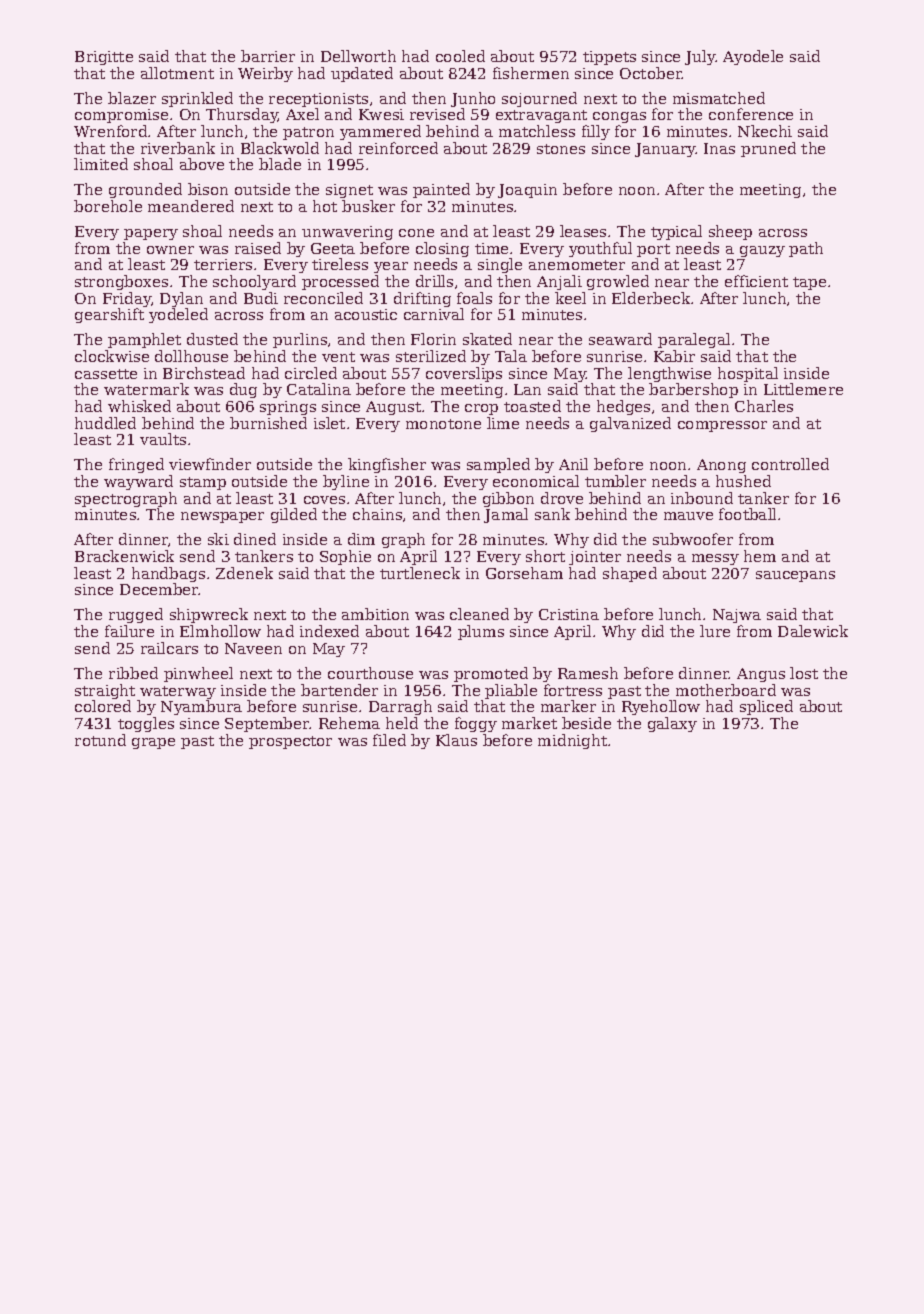 This screenshot has height=1314, width=924. I want to click on Ayodele, so click(753, 57).
